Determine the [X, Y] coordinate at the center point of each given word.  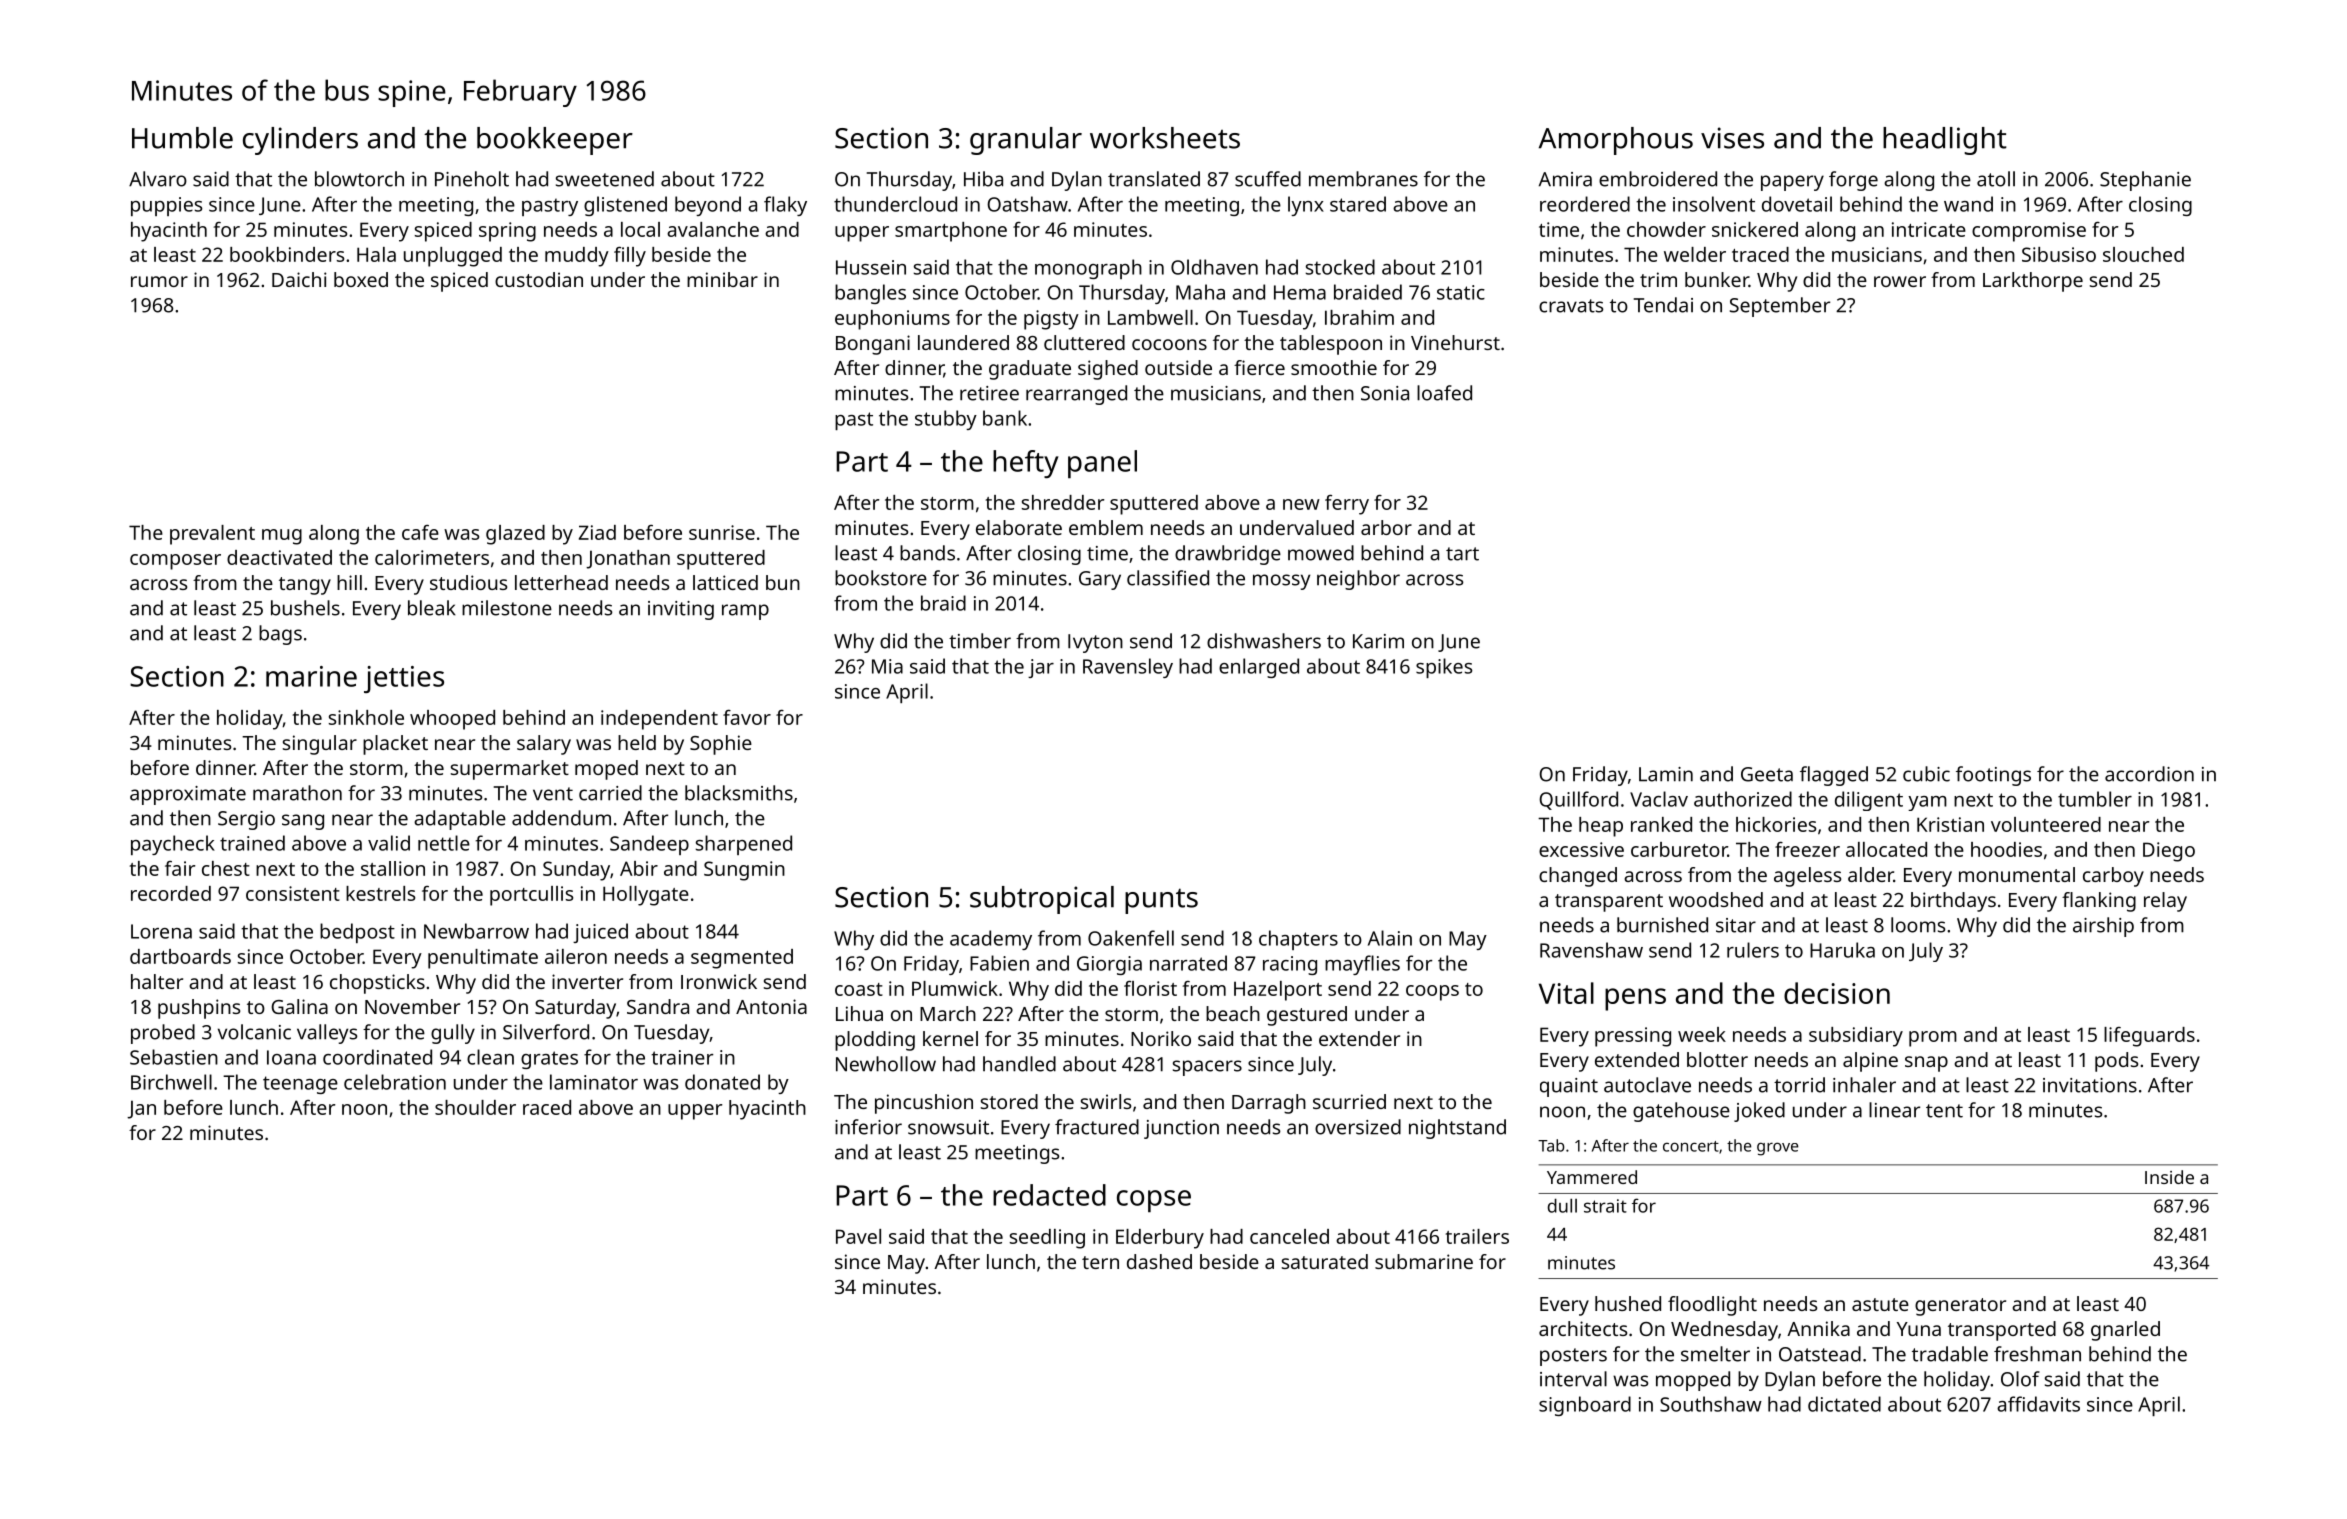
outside [1178, 367]
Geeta [1767, 774]
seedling [1047, 1239]
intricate [1929, 229]
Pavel [858, 1236]
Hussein [871, 267]
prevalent [212, 535]
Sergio [246, 820]
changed [1578, 877]
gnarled [2125, 1331]
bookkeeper [555, 141]
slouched [2143, 254]
